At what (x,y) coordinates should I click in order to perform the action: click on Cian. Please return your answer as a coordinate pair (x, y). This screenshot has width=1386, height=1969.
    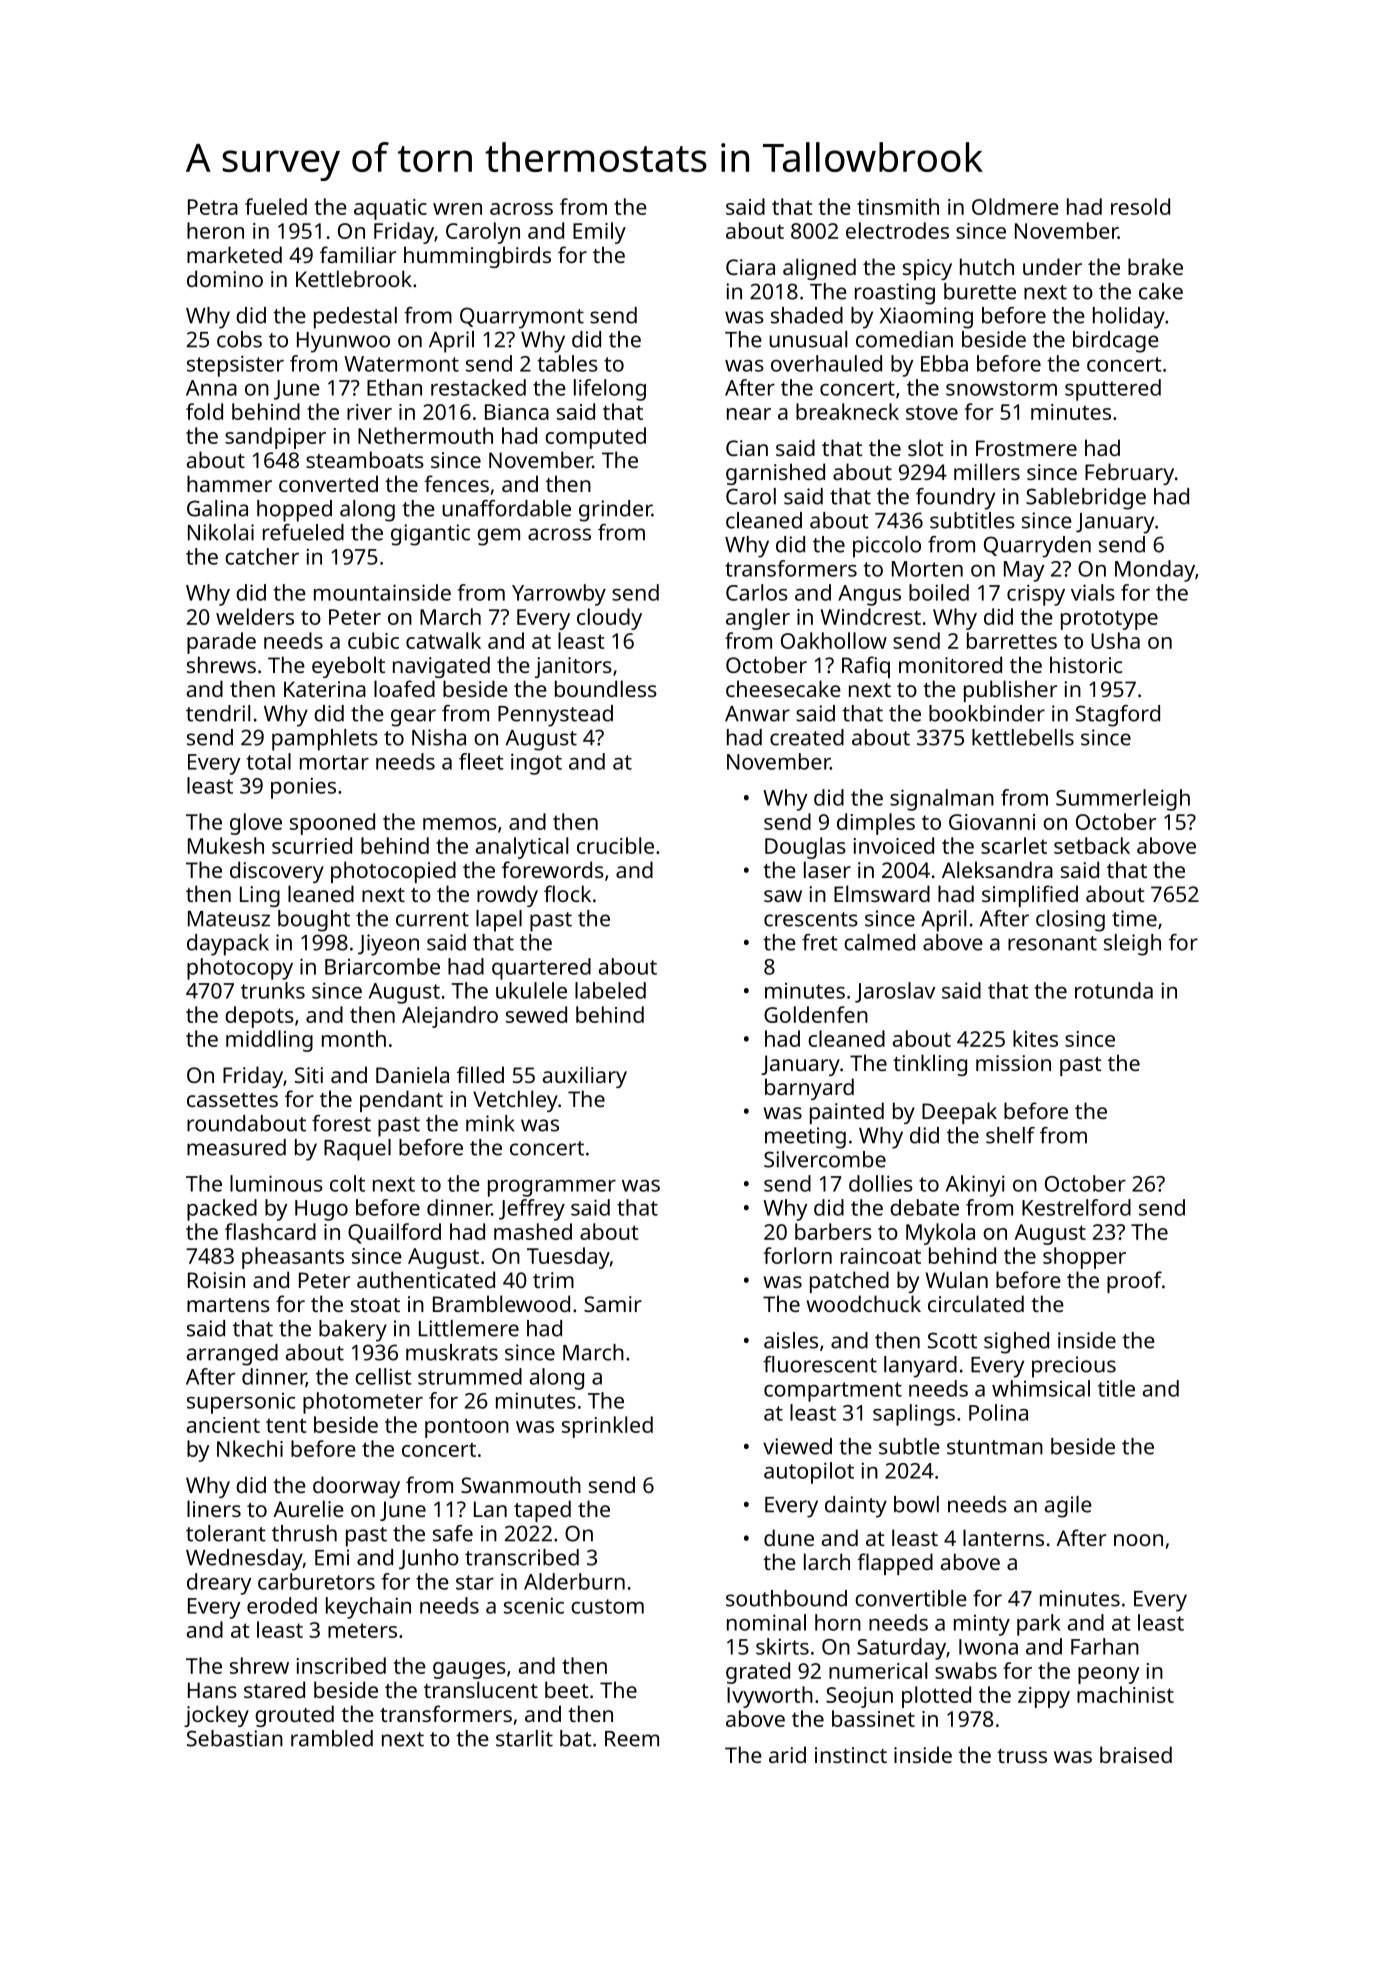
    Looking at the image, I should click on (747, 448).
